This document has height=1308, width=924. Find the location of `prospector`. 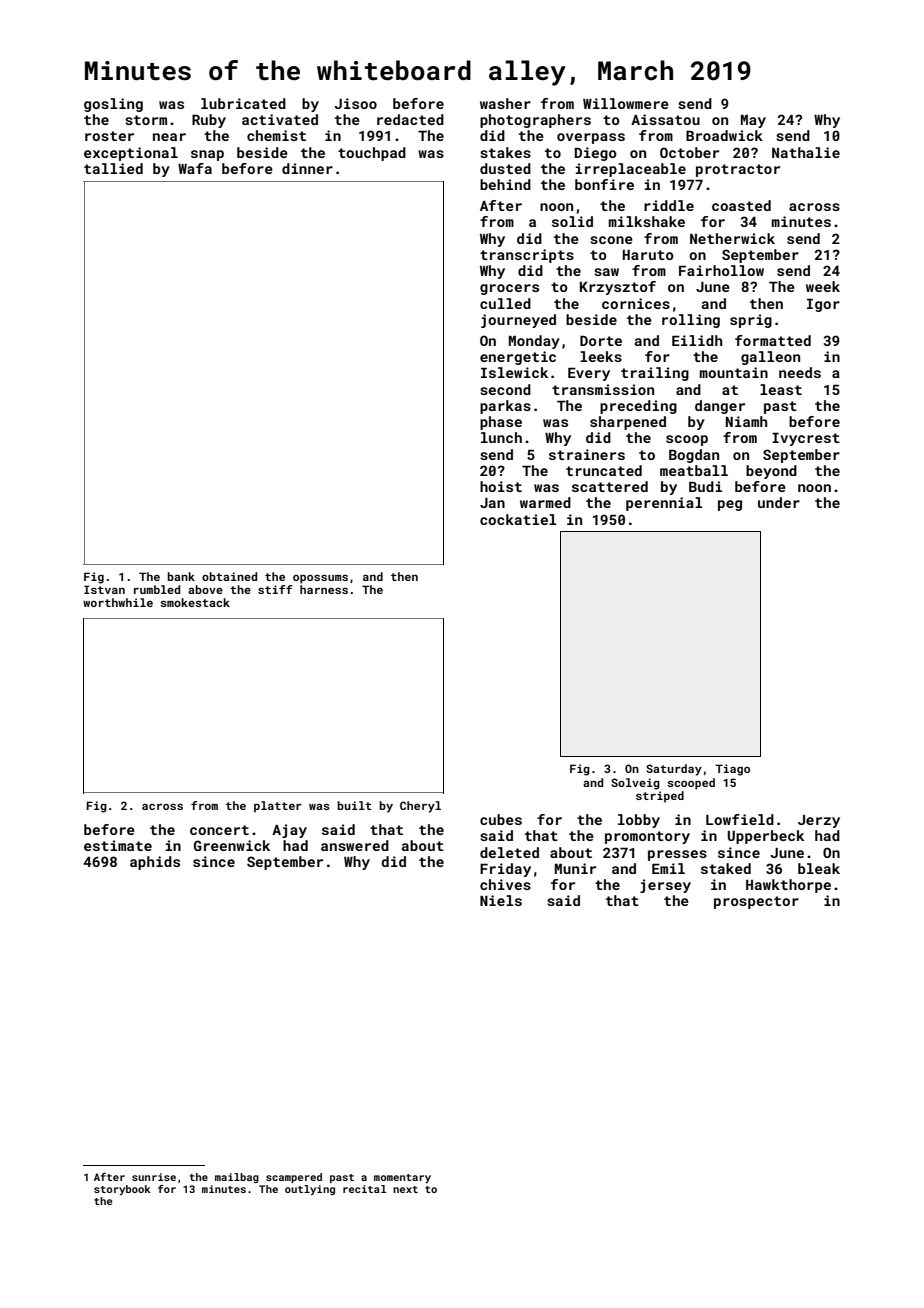

prospector is located at coordinates (756, 902).
